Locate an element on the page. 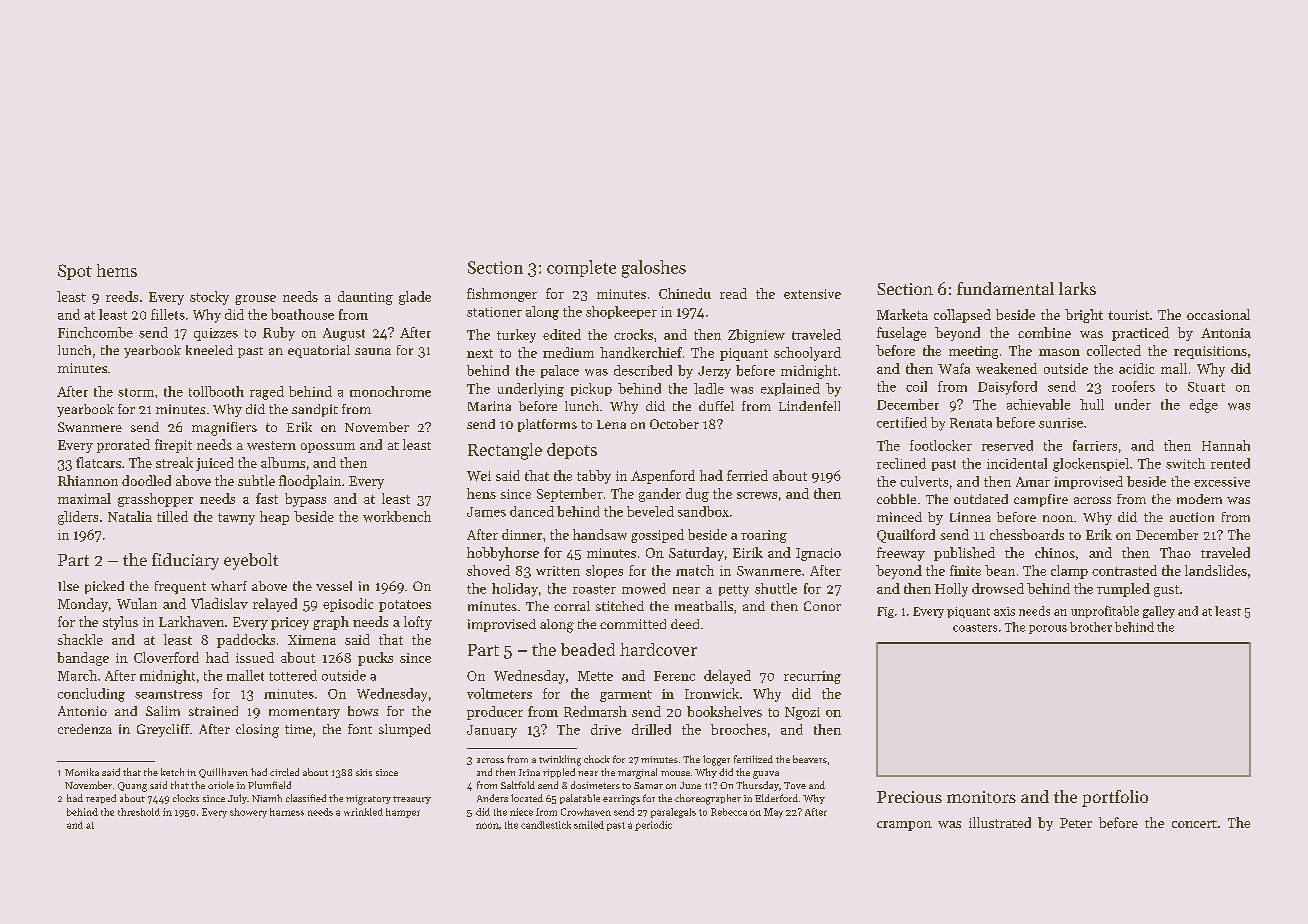 This document has width=1308, height=924. Finchcombe is located at coordinates (95, 332).
